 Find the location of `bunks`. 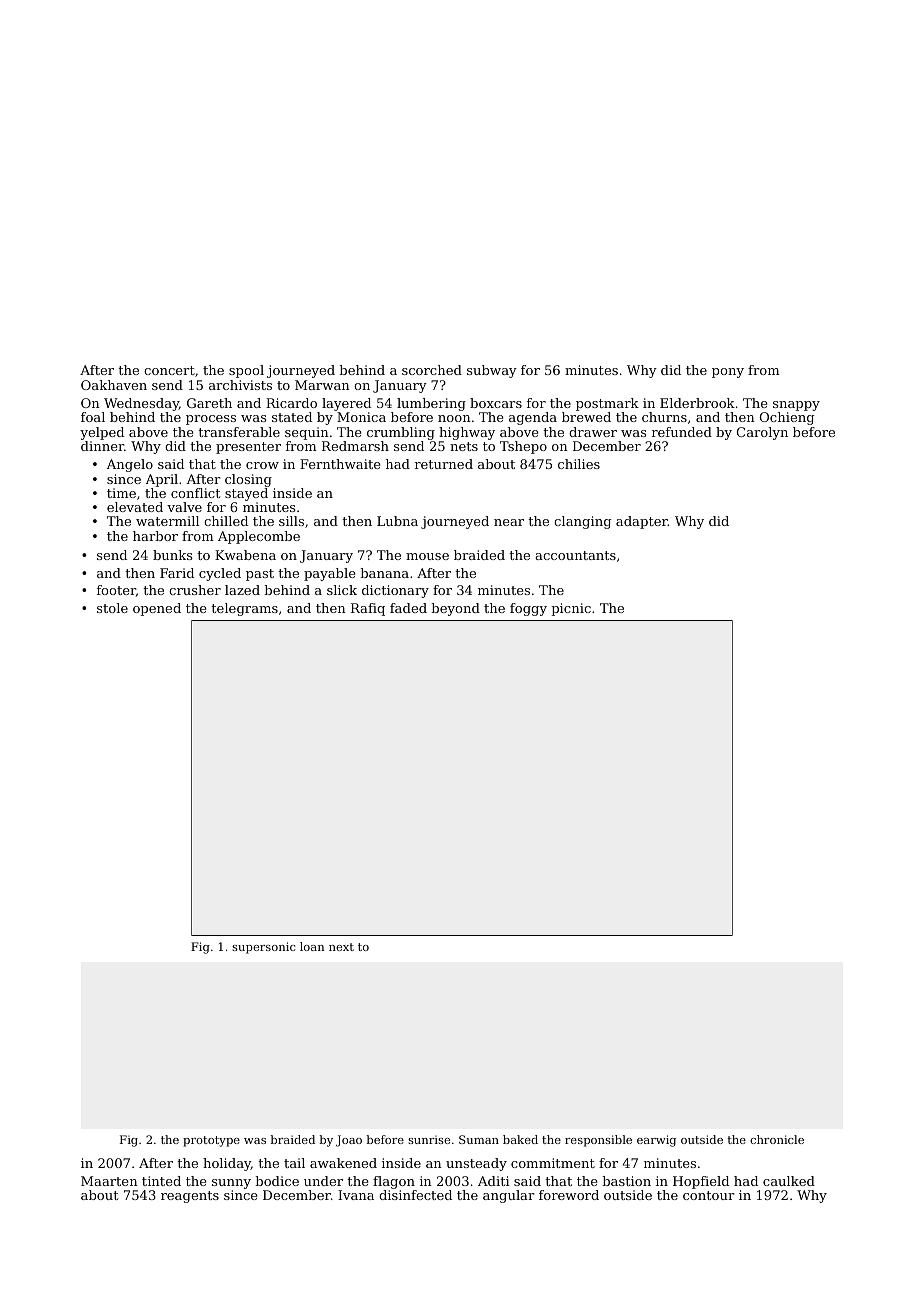

bunks is located at coordinates (173, 555).
